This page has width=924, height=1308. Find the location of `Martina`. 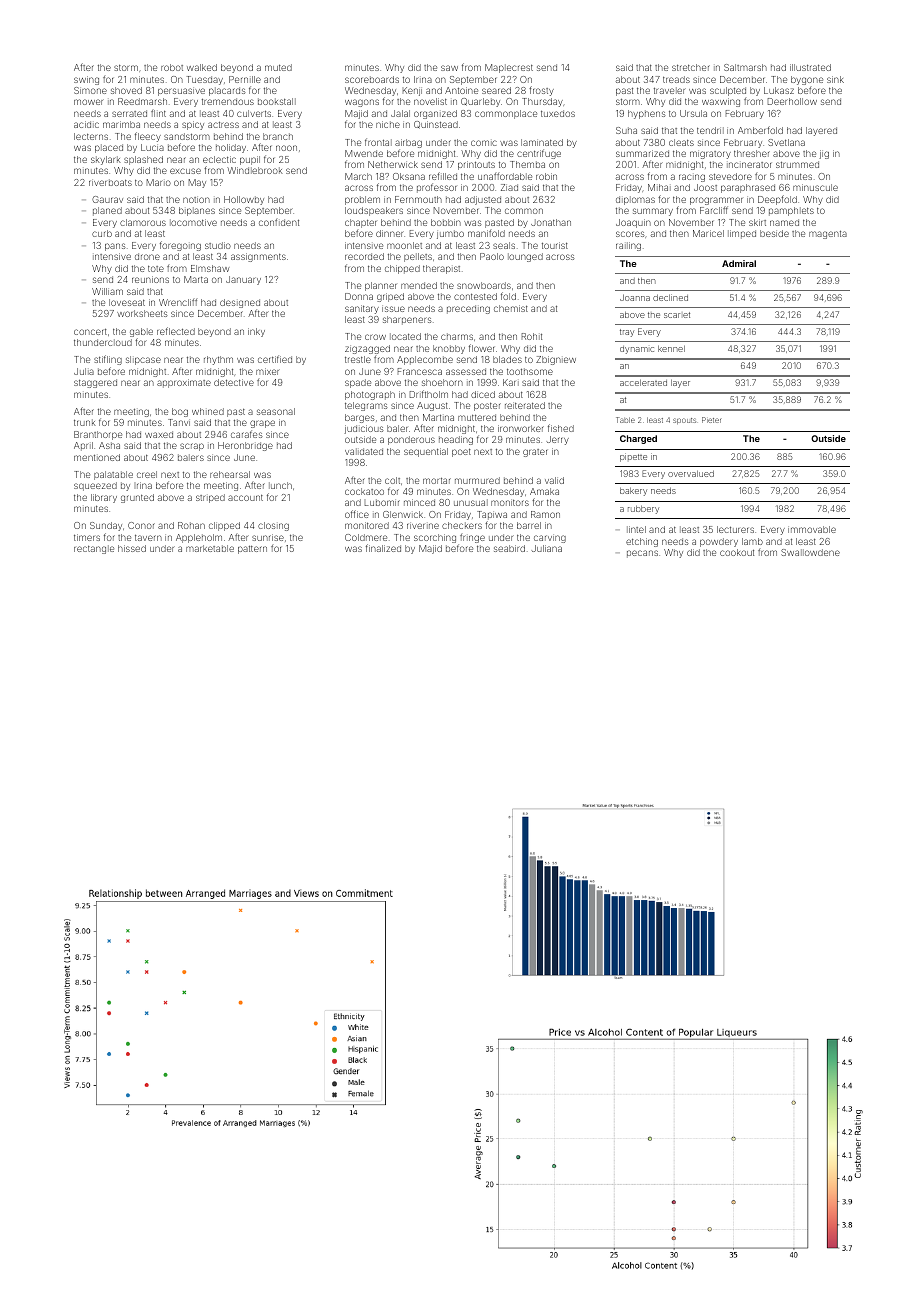

Martina is located at coordinates (438, 417).
